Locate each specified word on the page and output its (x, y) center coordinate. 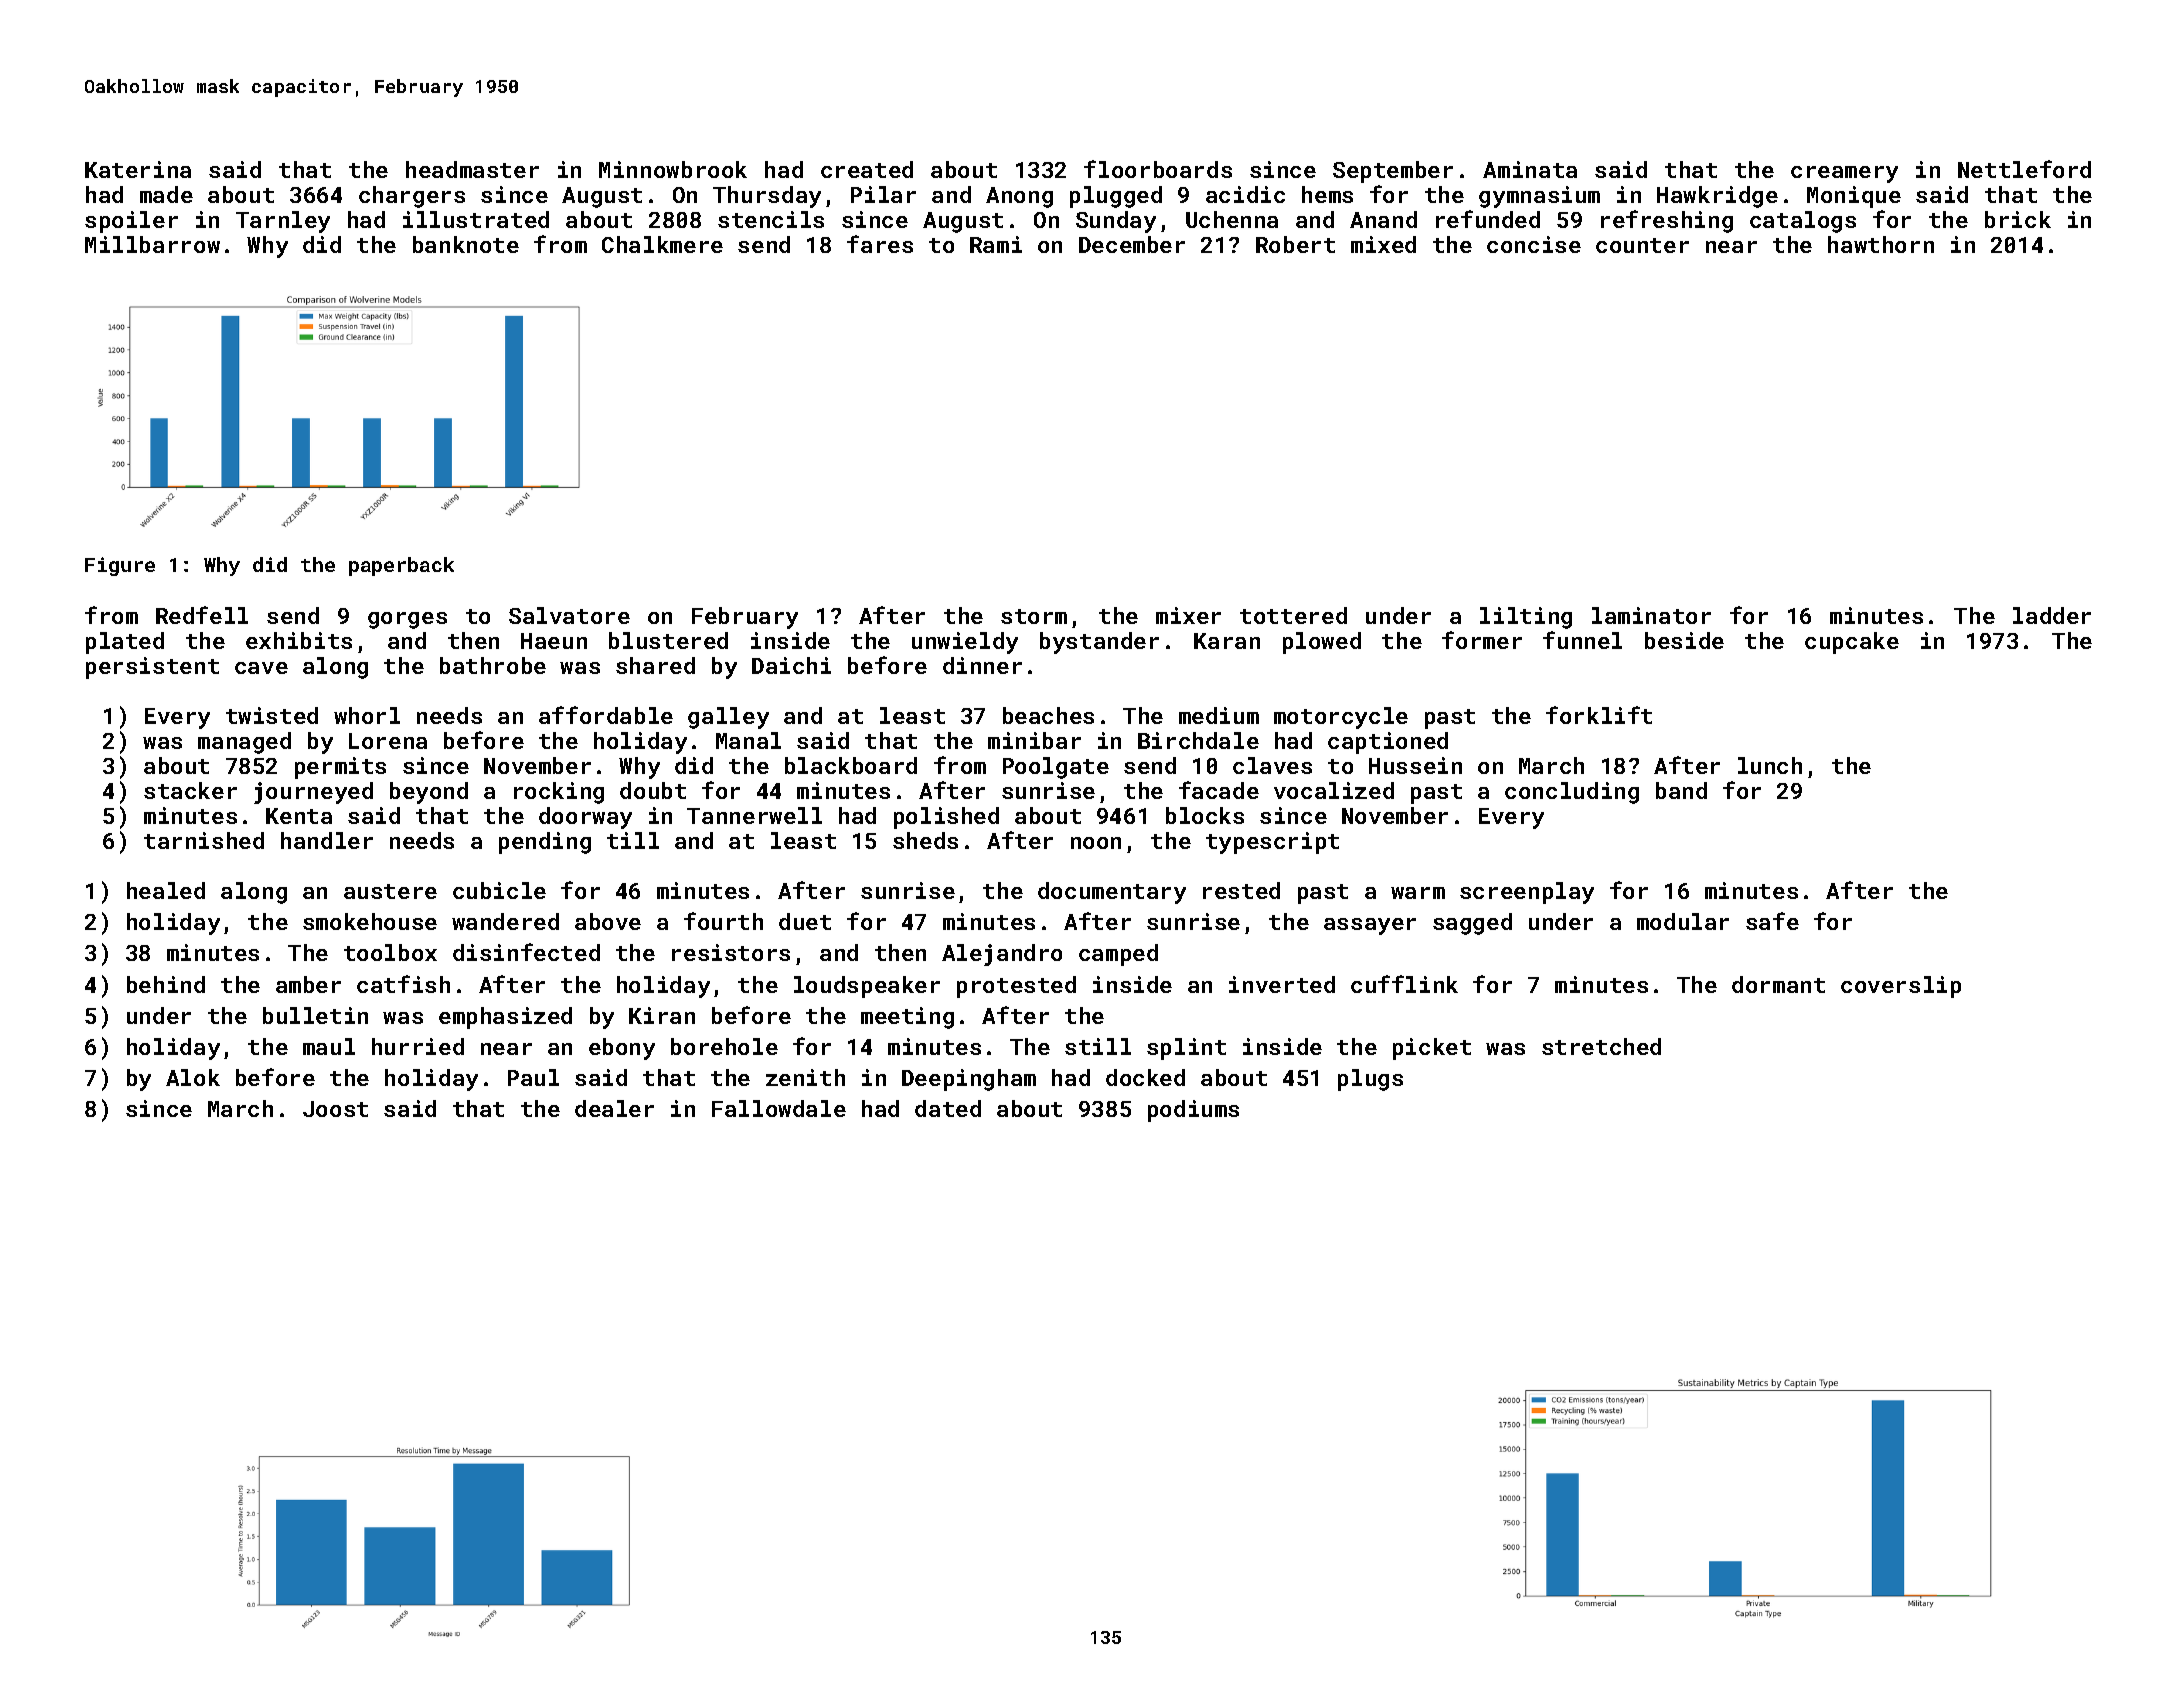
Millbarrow (152, 244)
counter (1642, 245)
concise (1534, 244)
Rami (996, 244)
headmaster (472, 169)
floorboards (1158, 169)
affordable (606, 715)
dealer (614, 1108)
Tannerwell (754, 815)
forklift (1599, 715)
